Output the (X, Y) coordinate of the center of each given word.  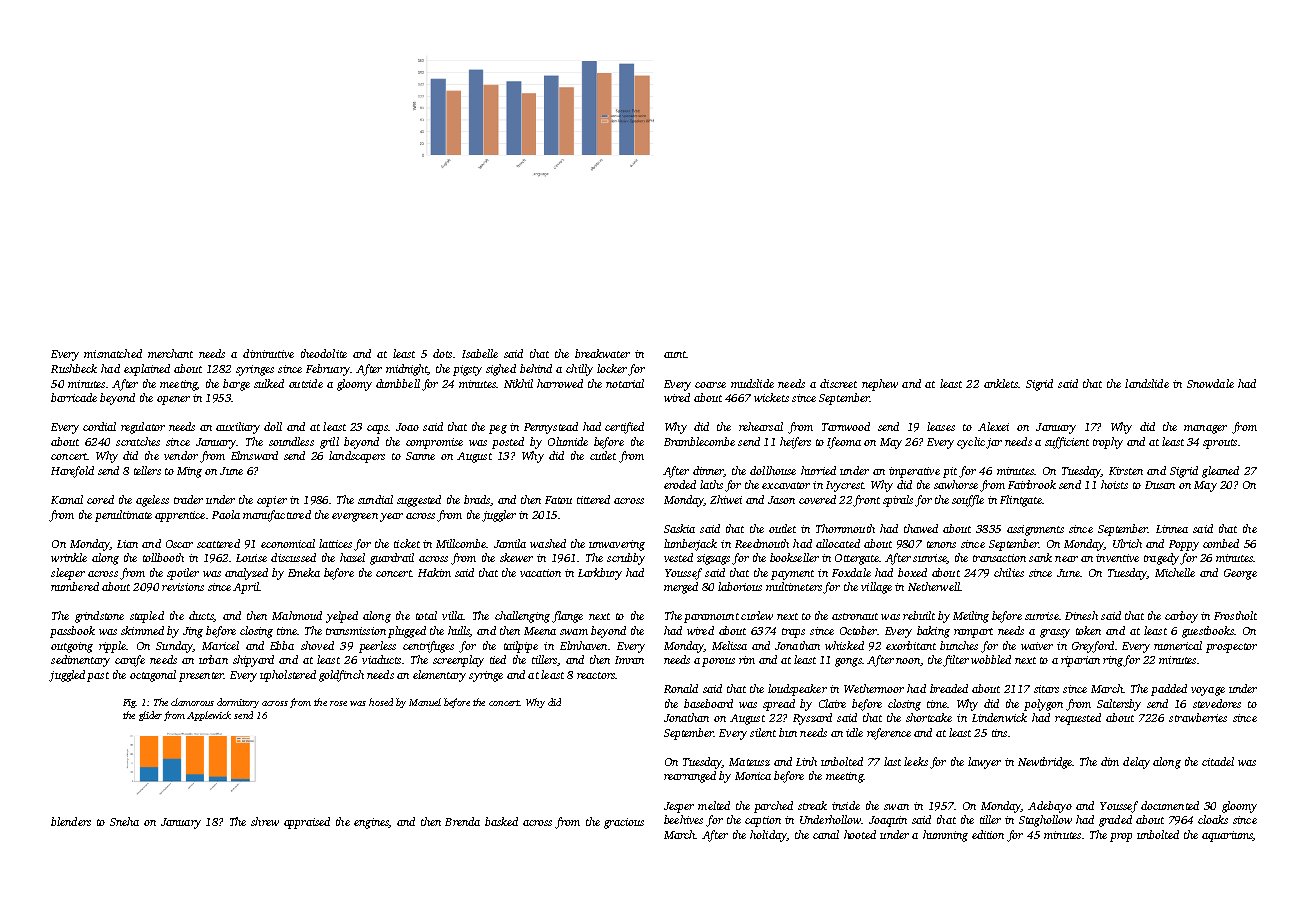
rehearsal (761, 426)
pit (950, 472)
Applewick (209, 716)
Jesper (679, 807)
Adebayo (1050, 807)
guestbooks (1208, 632)
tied (498, 659)
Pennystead (551, 428)
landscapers (357, 457)
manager (1205, 429)
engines (371, 823)
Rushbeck (74, 368)
